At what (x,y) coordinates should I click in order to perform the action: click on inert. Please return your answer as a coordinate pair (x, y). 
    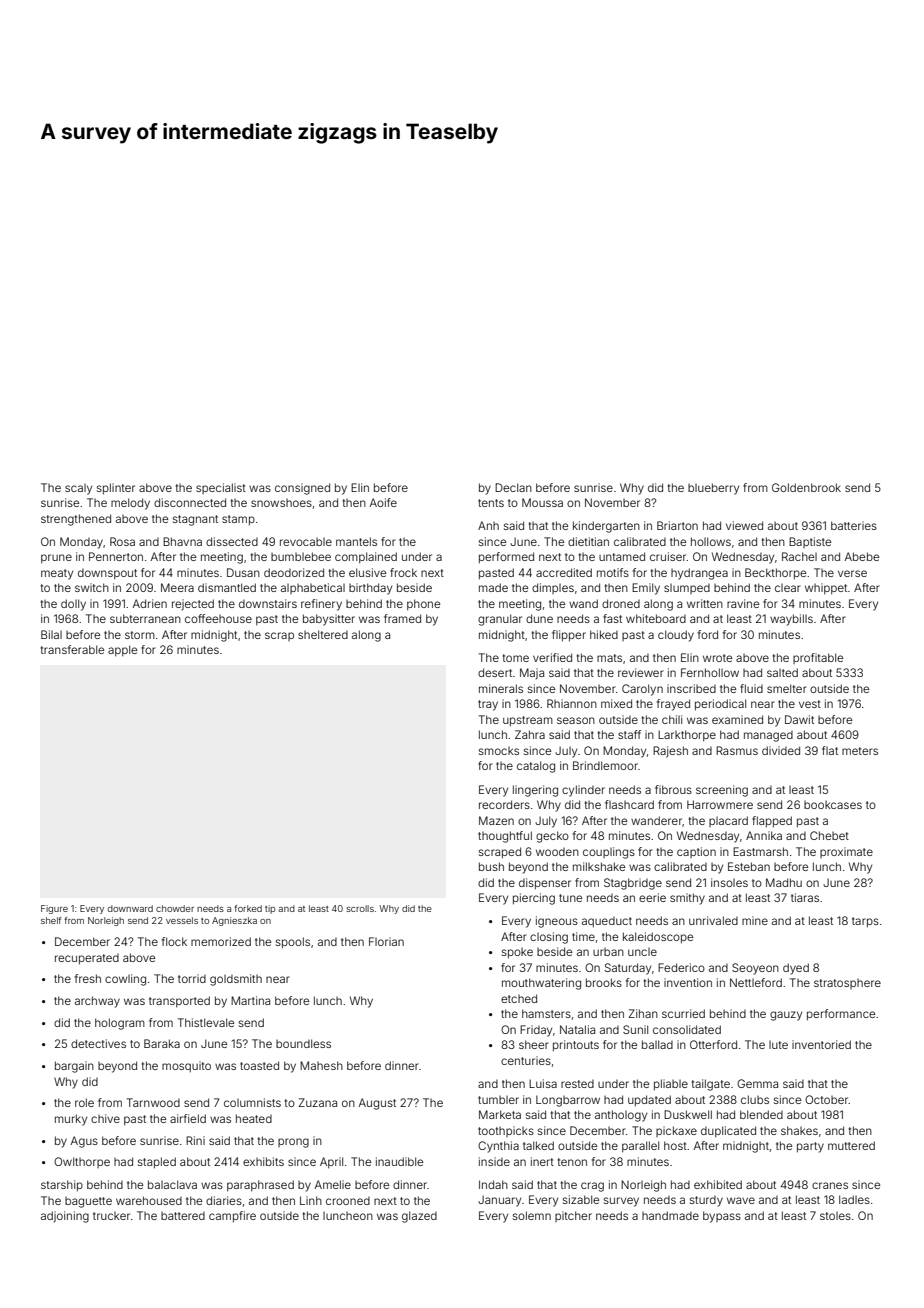
    Looking at the image, I should click on (542, 1161).
